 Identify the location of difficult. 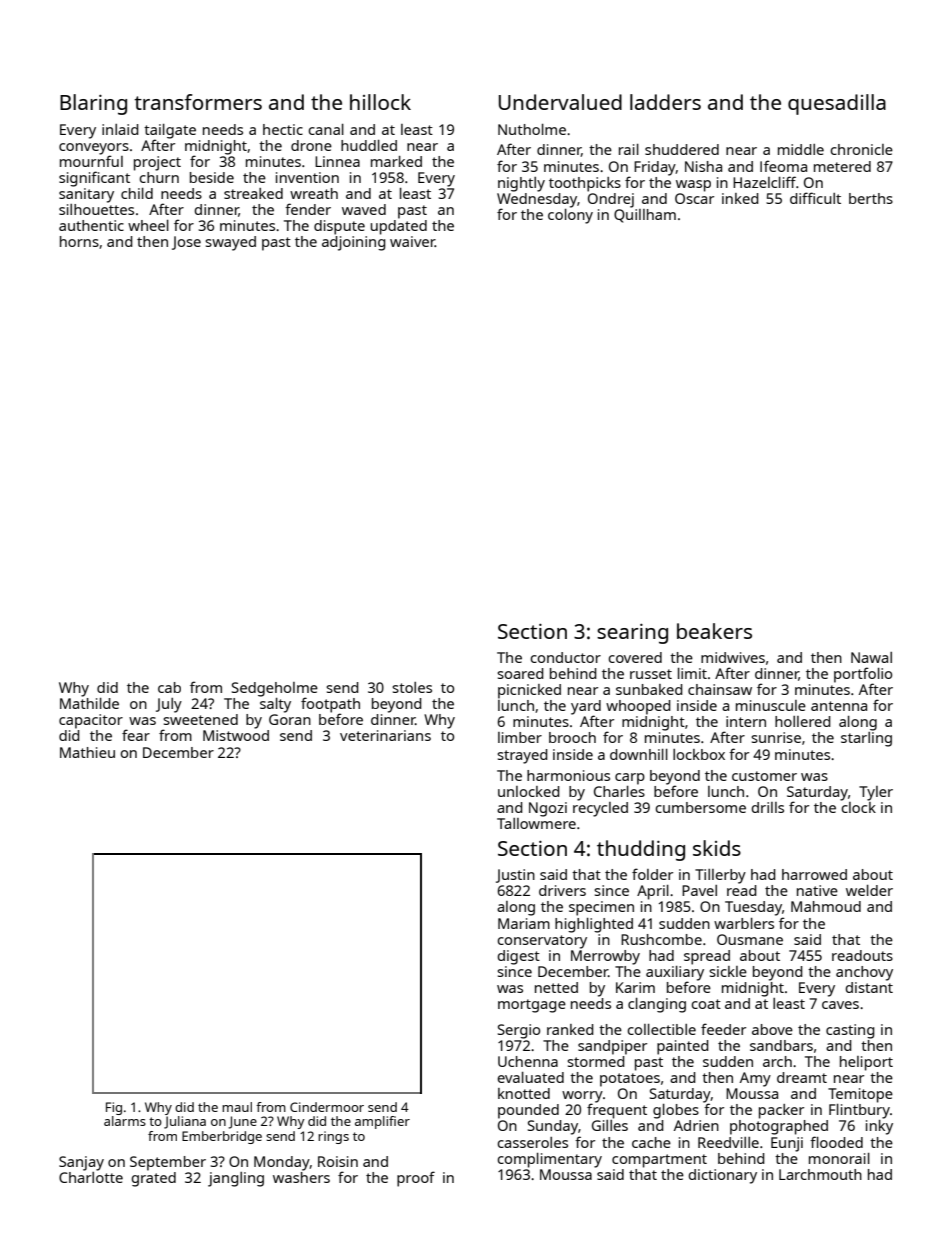
(815, 198).
